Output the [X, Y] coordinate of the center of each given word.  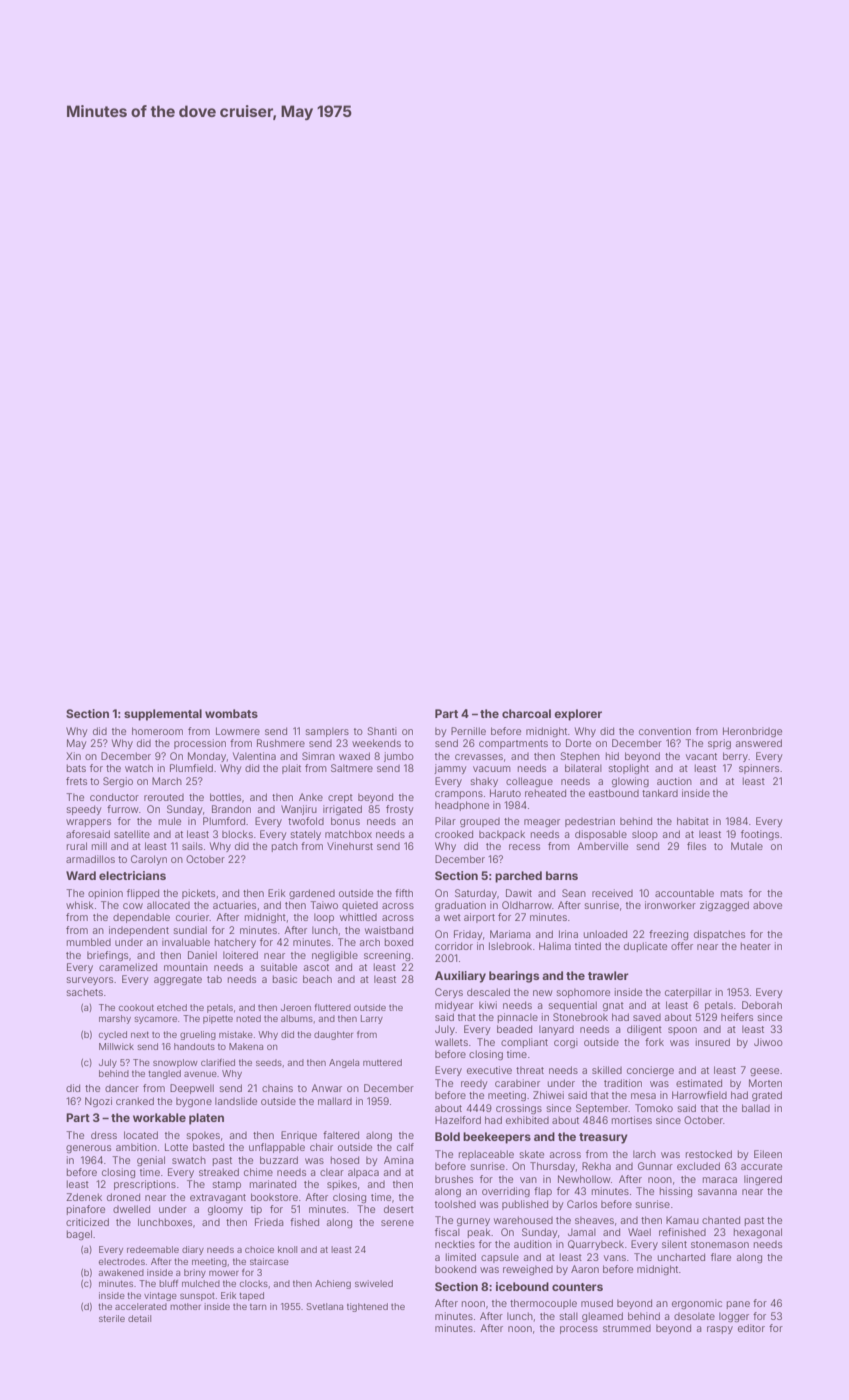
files [696, 846]
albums [297, 1018]
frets [76, 781]
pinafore [86, 1210]
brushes [454, 1179]
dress [104, 1135]
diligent [644, 1030]
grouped [480, 822]
